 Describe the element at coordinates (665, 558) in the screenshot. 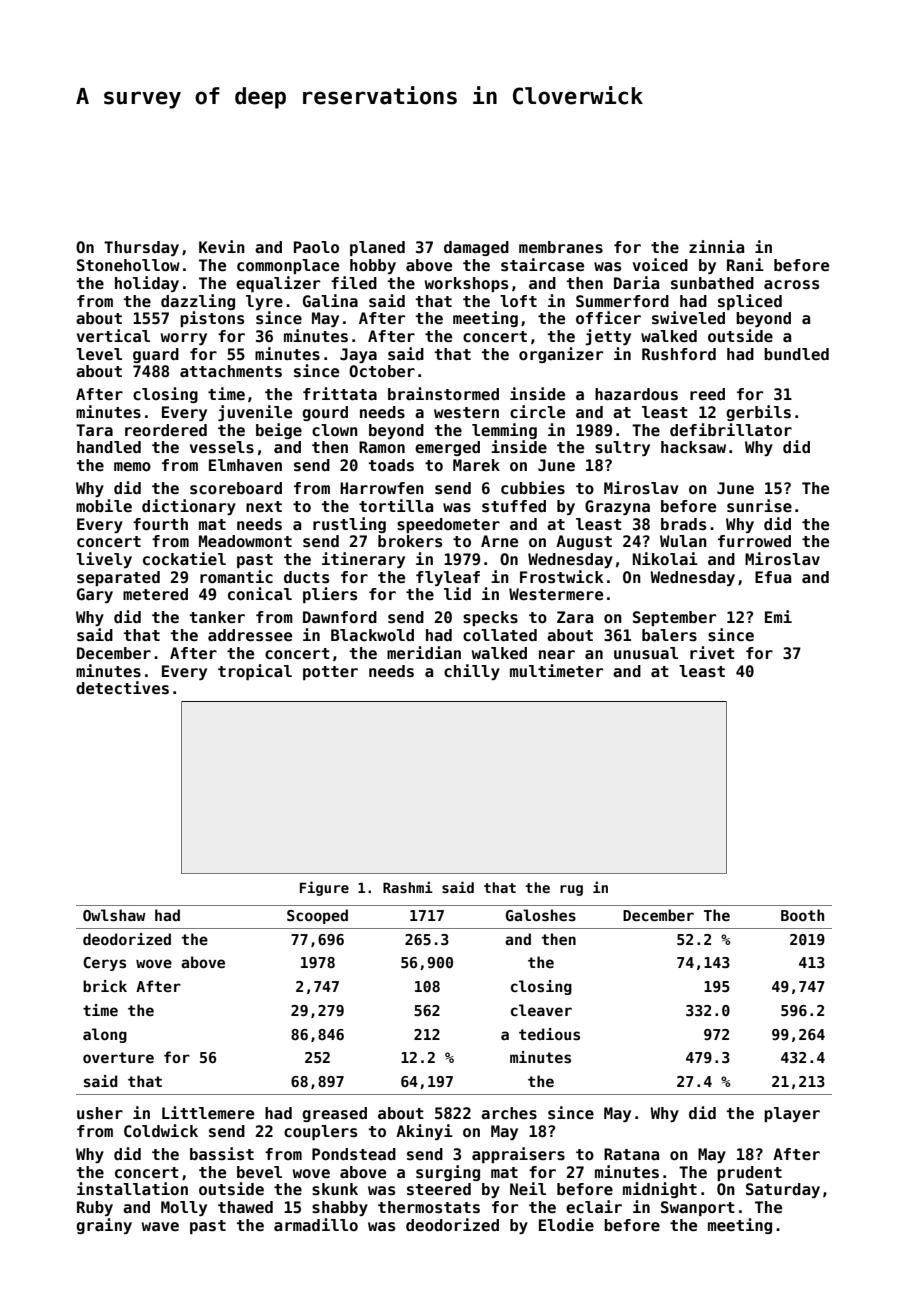

I see `Nikolai` at that location.
